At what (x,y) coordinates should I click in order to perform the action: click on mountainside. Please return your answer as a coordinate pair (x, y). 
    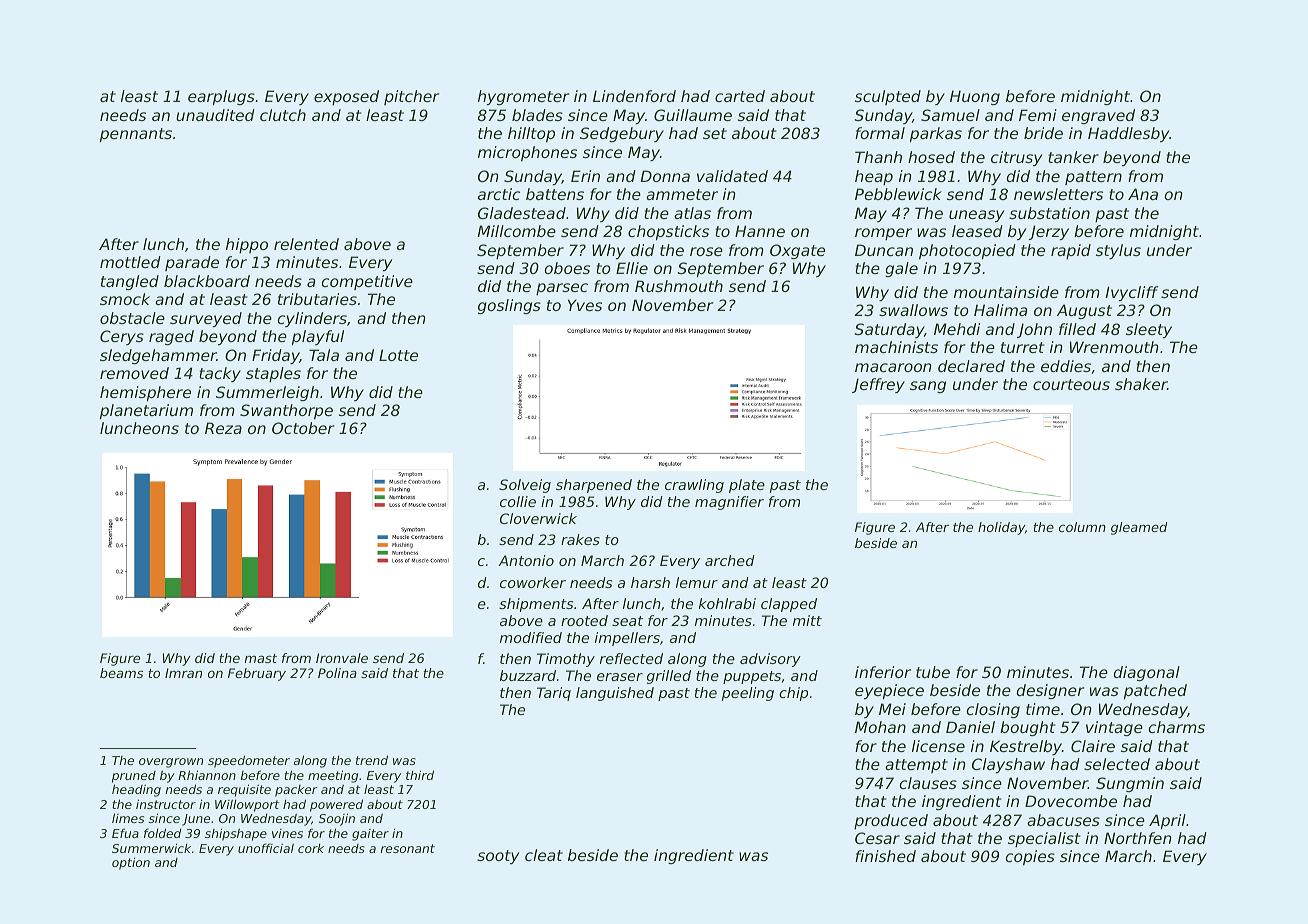
    Looking at the image, I should click on (1006, 292).
